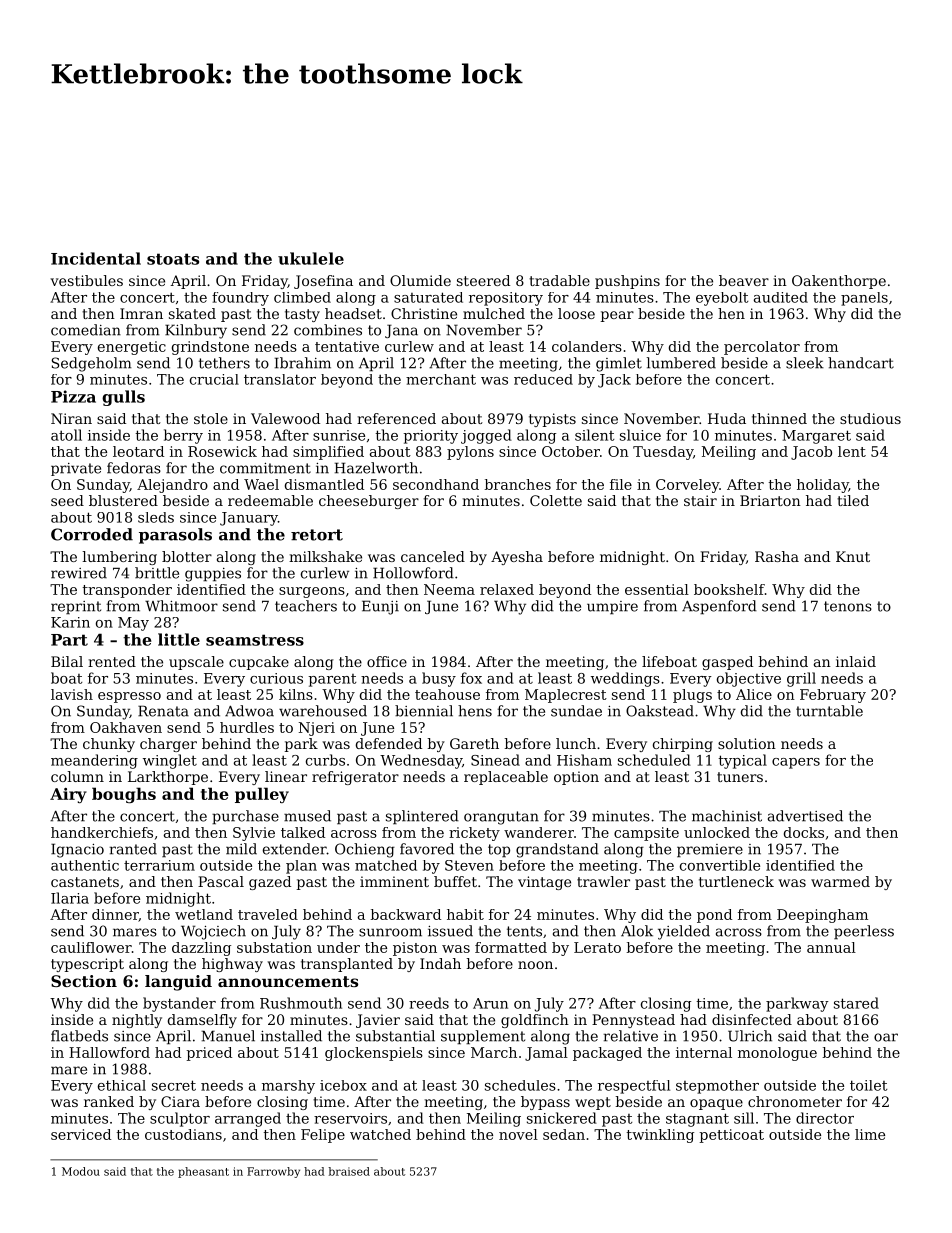 The width and height of the image is (952, 1233). Describe the element at coordinates (535, 1021) in the image. I see `goldfinch` at that location.
